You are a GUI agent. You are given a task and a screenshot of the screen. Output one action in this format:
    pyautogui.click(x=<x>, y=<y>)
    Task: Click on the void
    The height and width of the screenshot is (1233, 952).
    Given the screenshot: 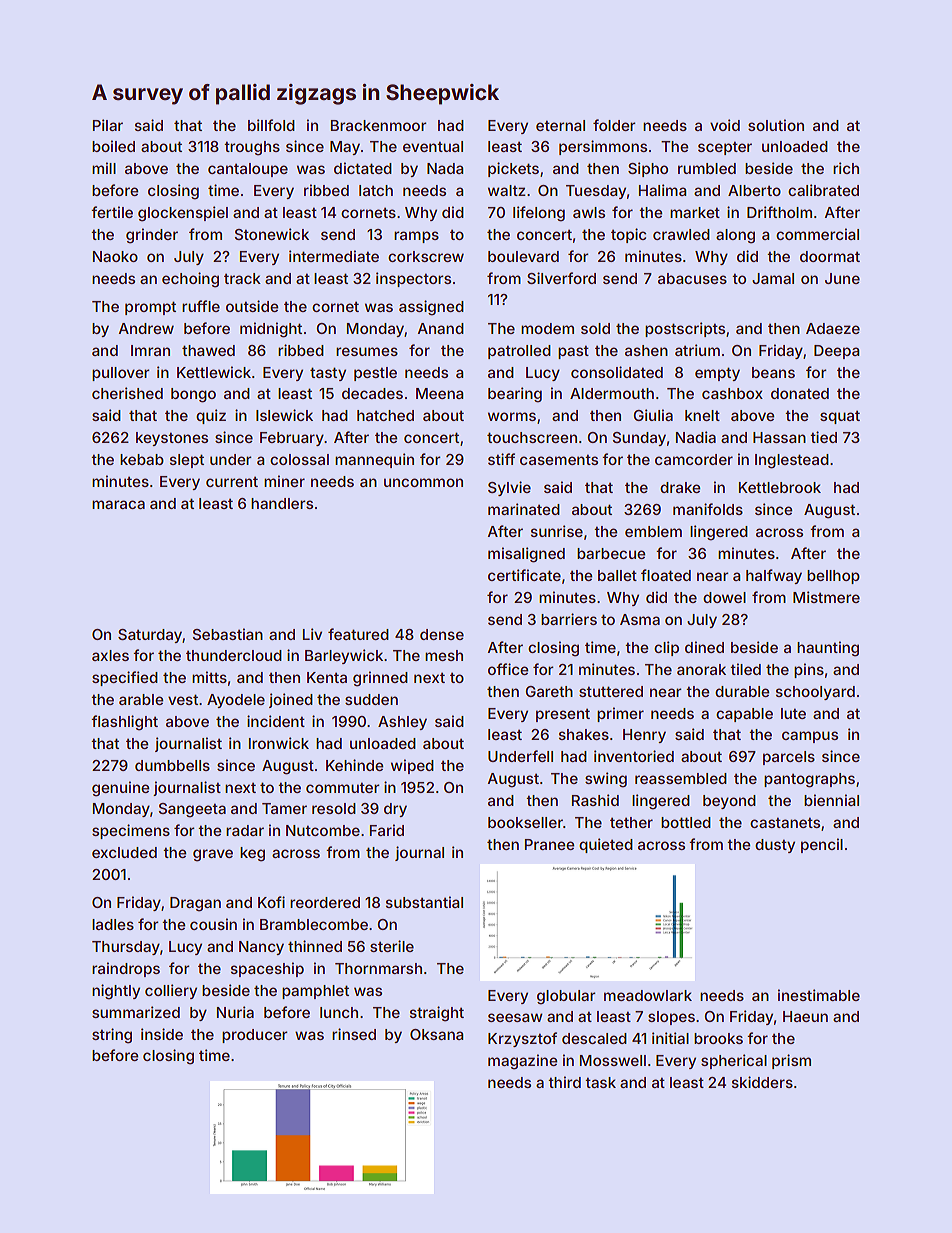 What is the action you would take?
    pyautogui.click(x=725, y=125)
